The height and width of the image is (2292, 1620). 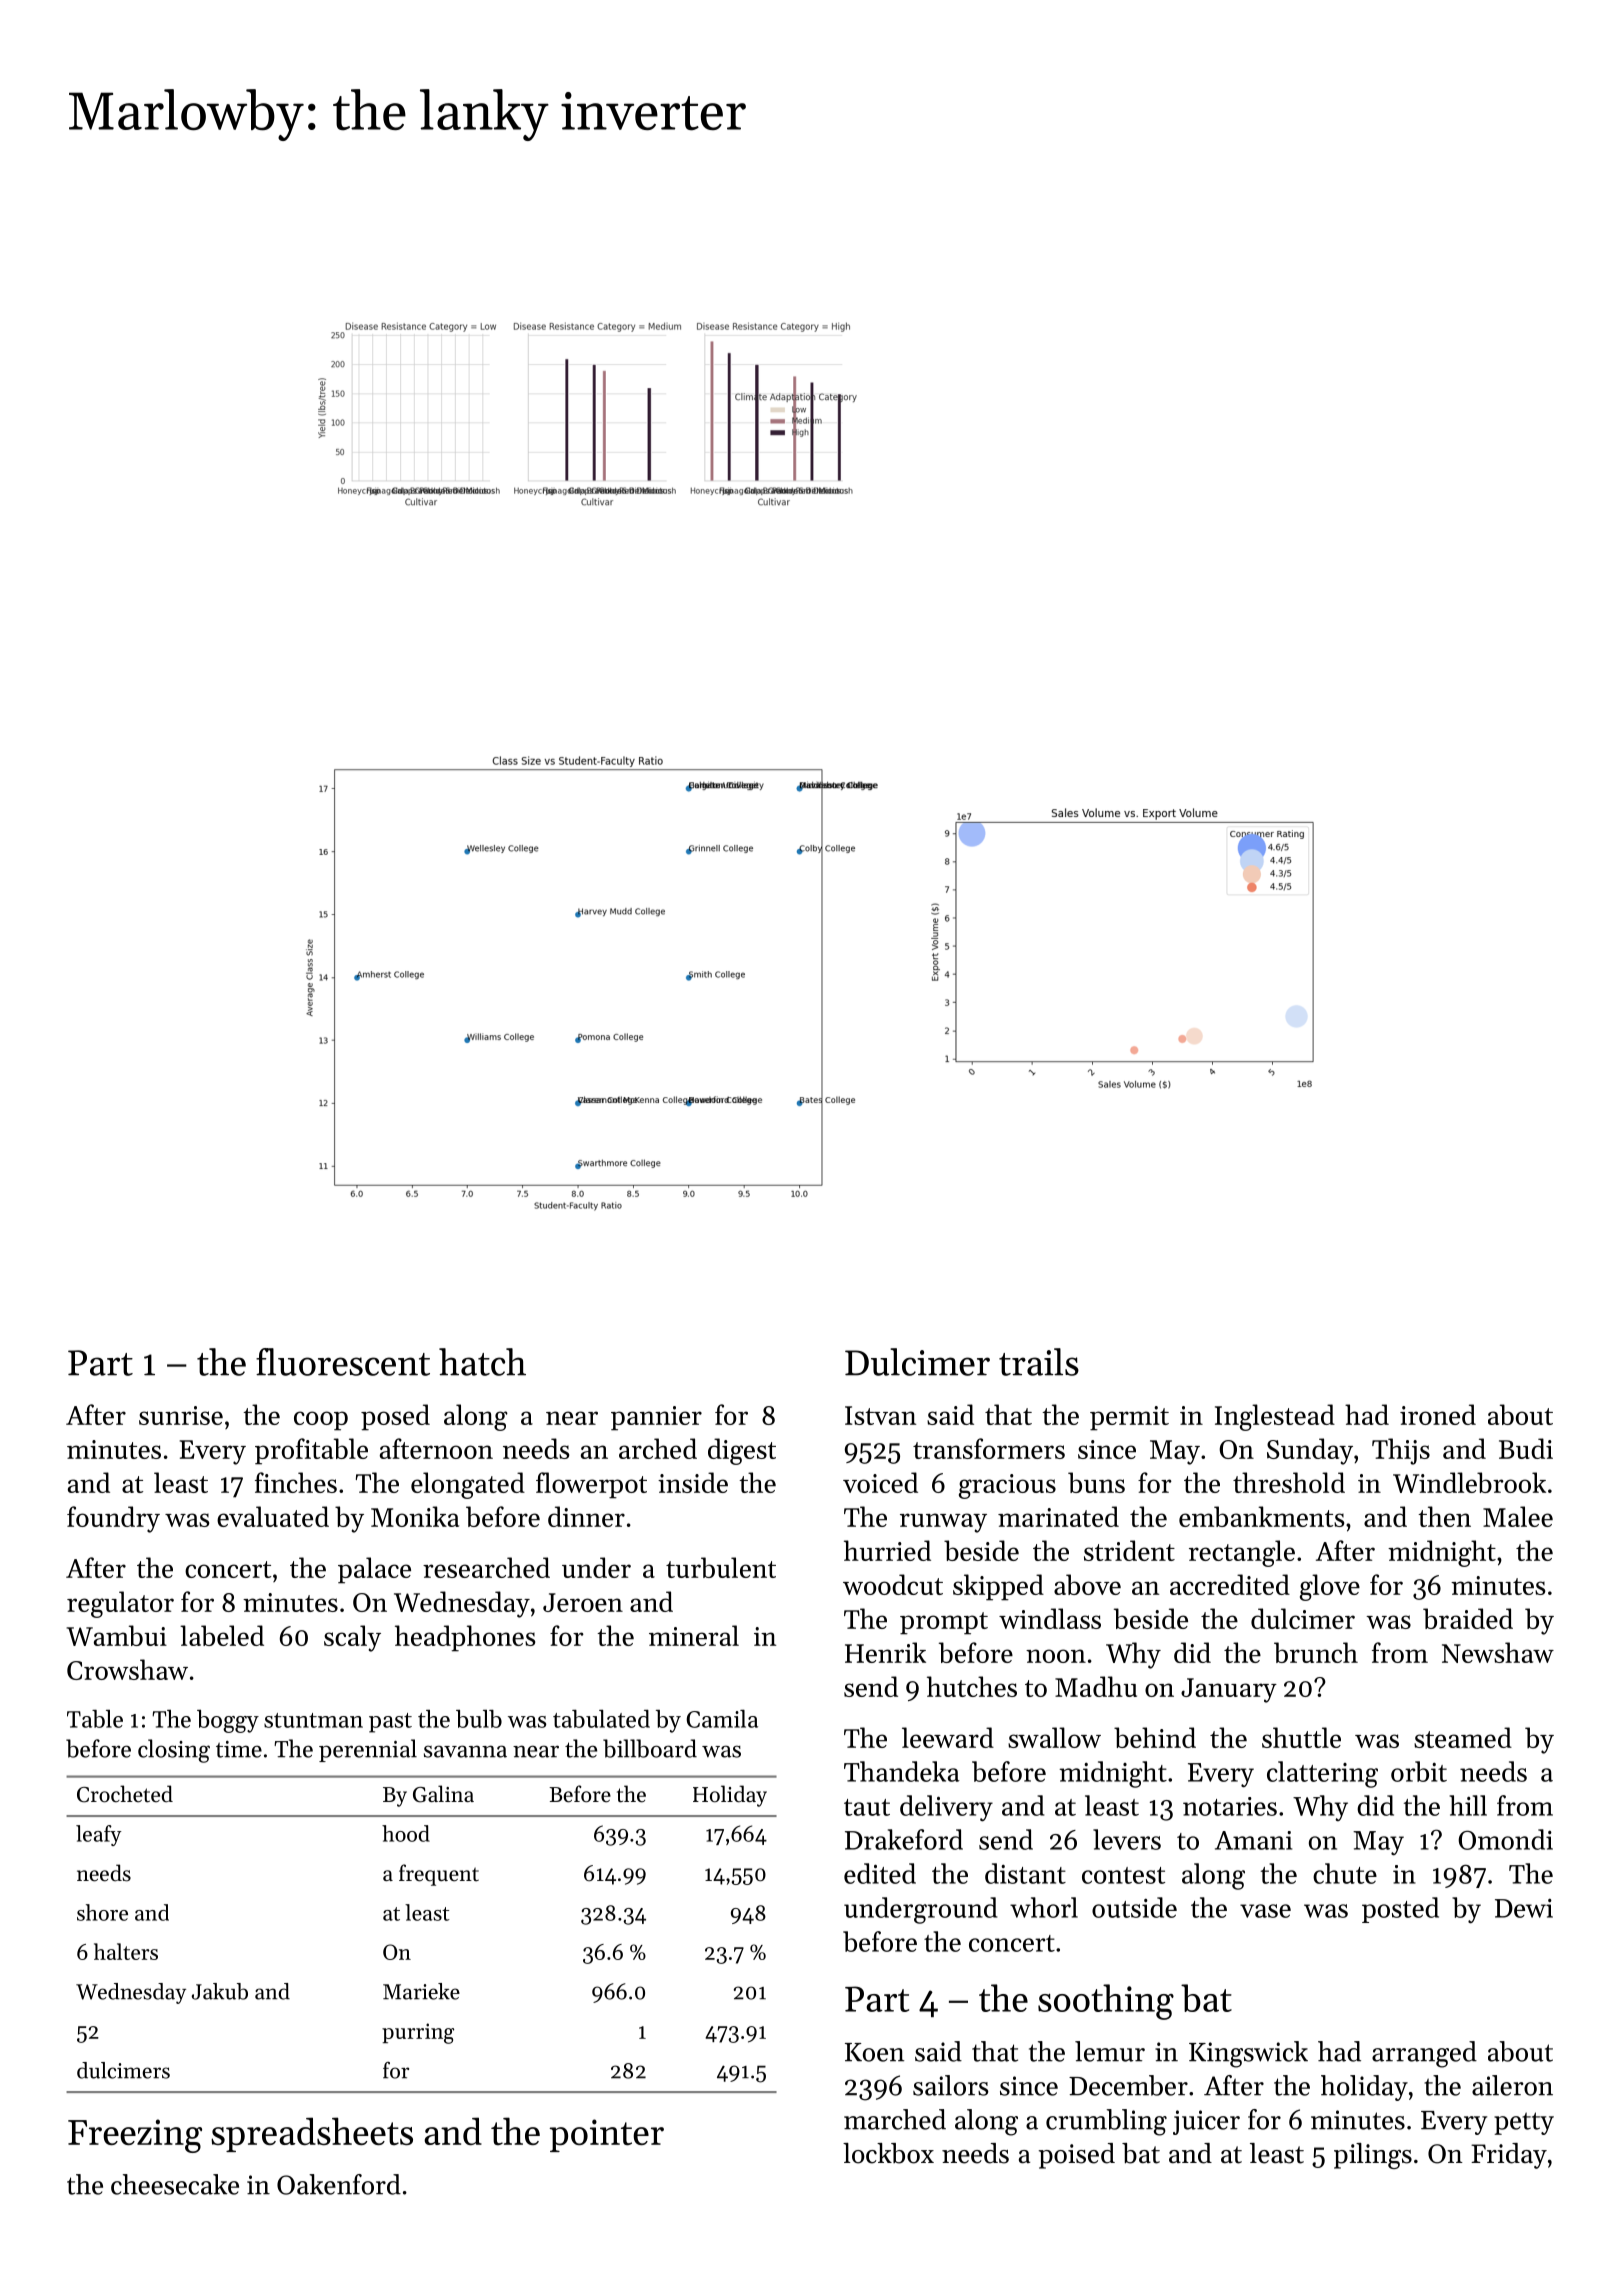 I want to click on Drakeford, so click(x=904, y=1839).
